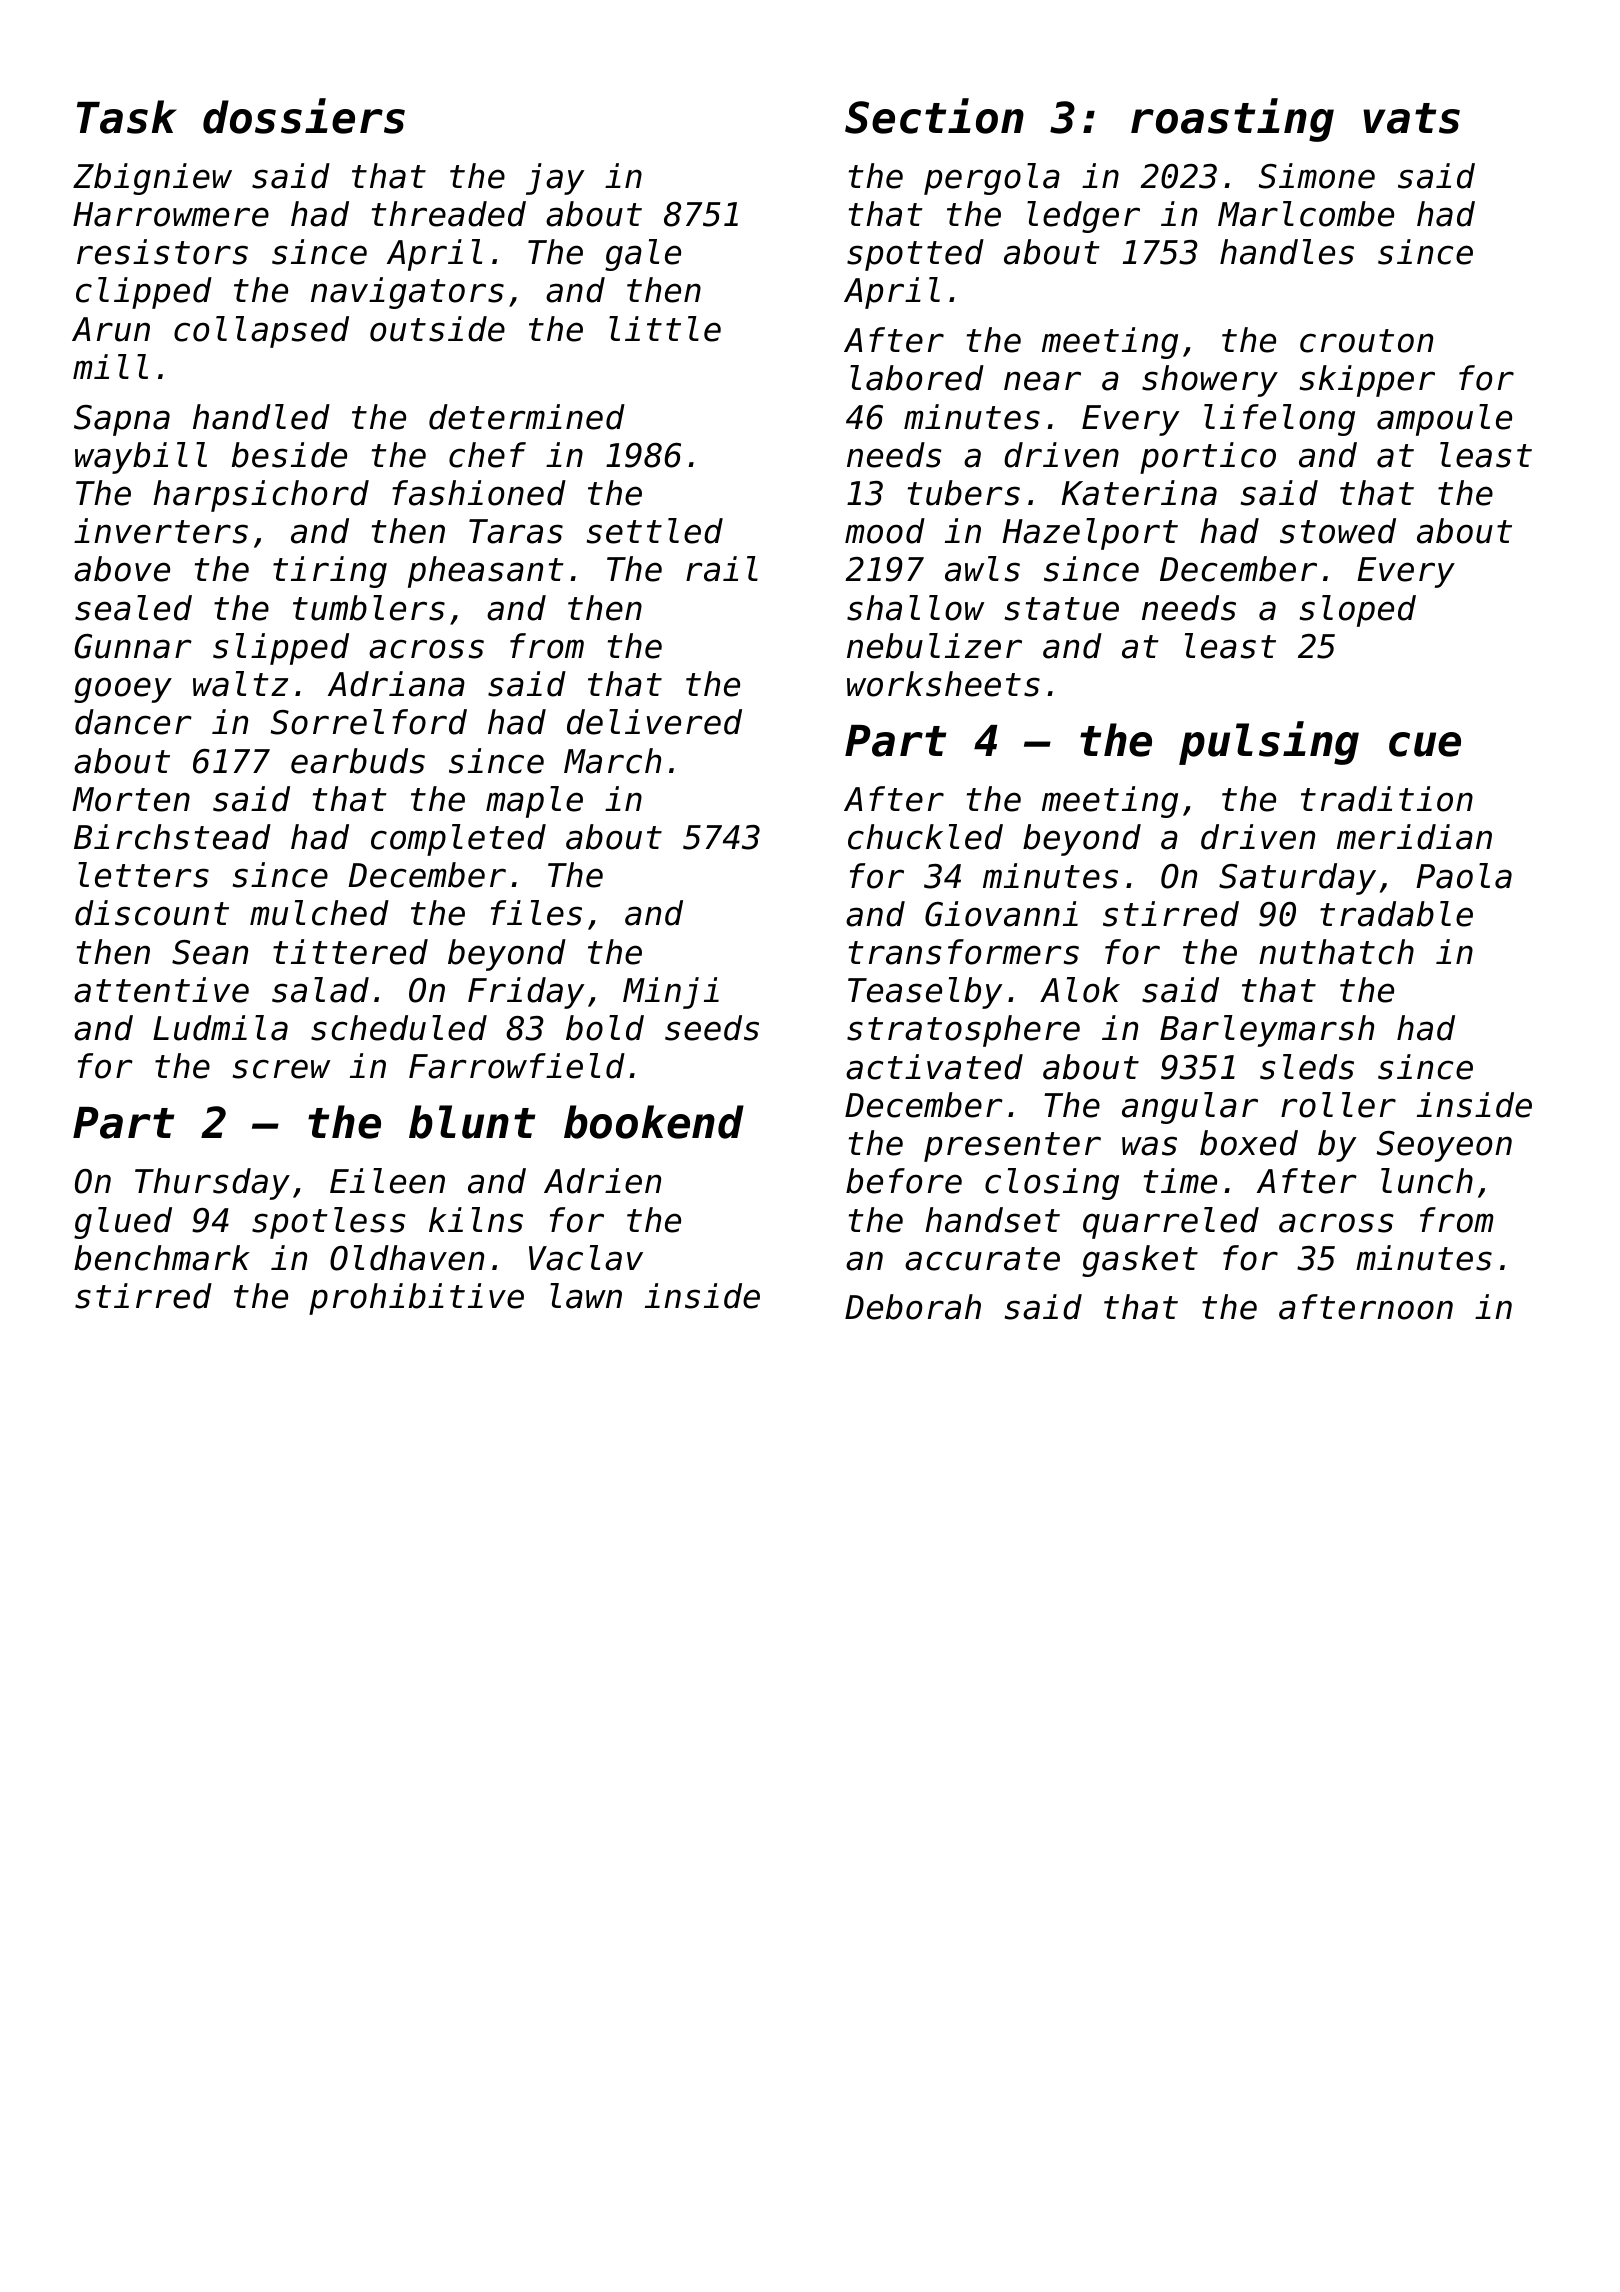 This screenshot has width=1620, height=2292. What do you see at coordinates (133, 722) in the screenshot?
I see `dancer` at bounding box center [133, 722].
